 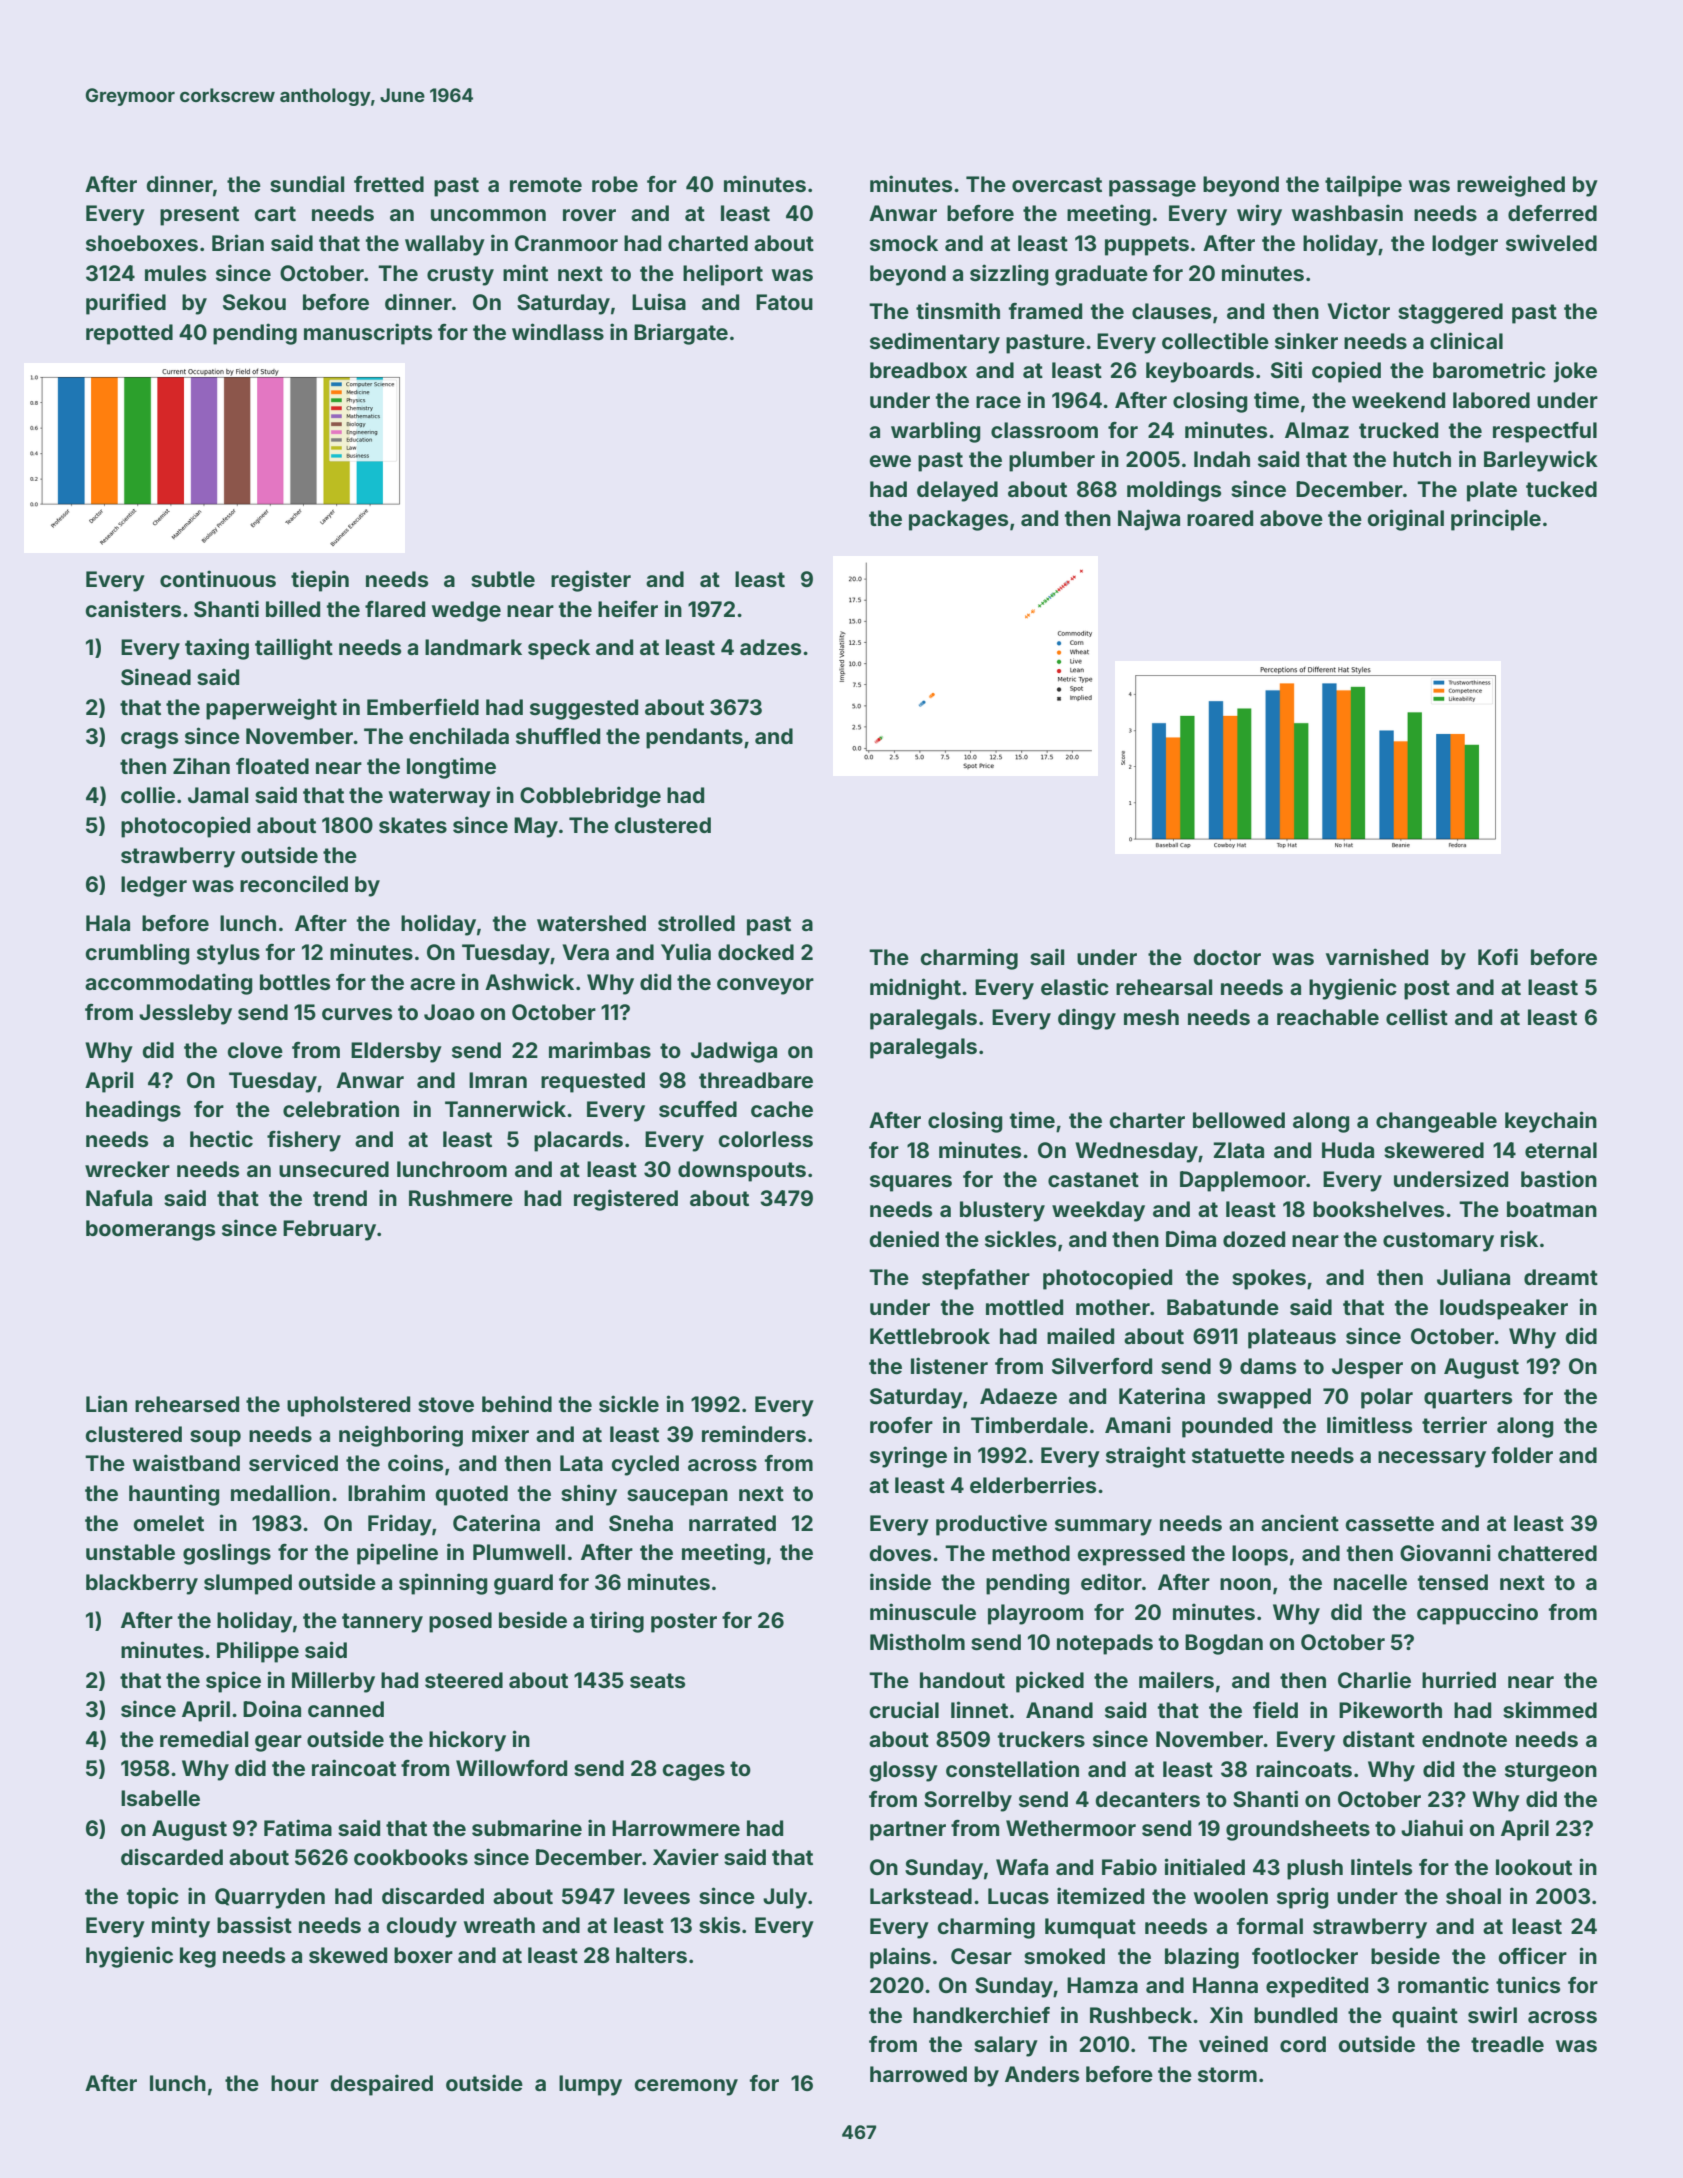 I want to click on Fatou, so click(x=784, y=302).
